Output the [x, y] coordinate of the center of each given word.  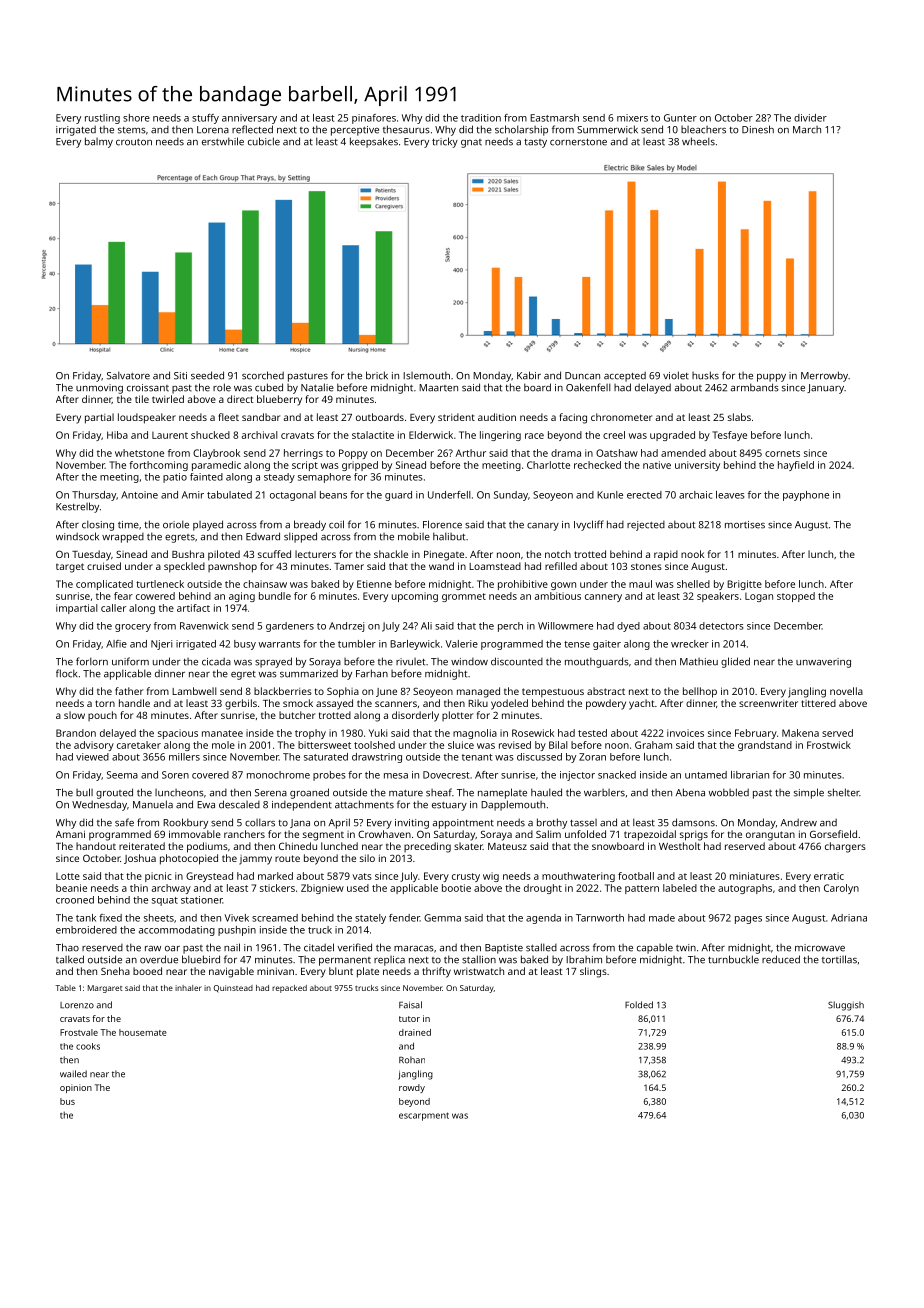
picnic [158, 877]
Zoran [592, 757]
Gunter [680, 118]
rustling [102, 119]
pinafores [374, 119]
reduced [781, 959]
